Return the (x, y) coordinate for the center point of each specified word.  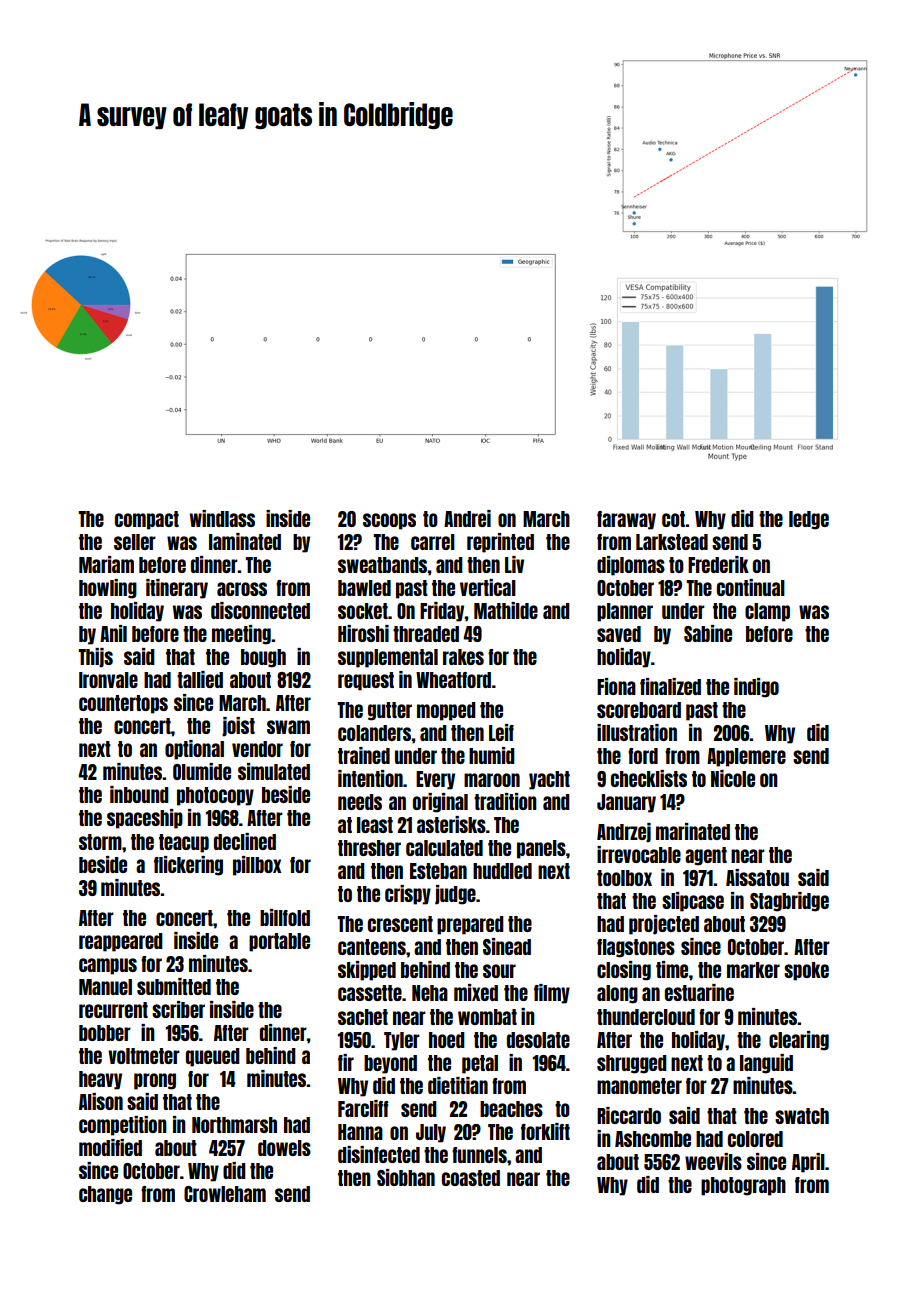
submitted (174, 986)
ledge (809, 520)
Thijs (95, 658)
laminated (245, 541)
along (617, 994)
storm (100, 842)
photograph (743, 1186)
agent (706, 856)
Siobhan (406, 1177)
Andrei (467, 518)
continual (751, 587)
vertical (488, 587)
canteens (372, 947)
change (105, 1195)
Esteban (438, 871)
